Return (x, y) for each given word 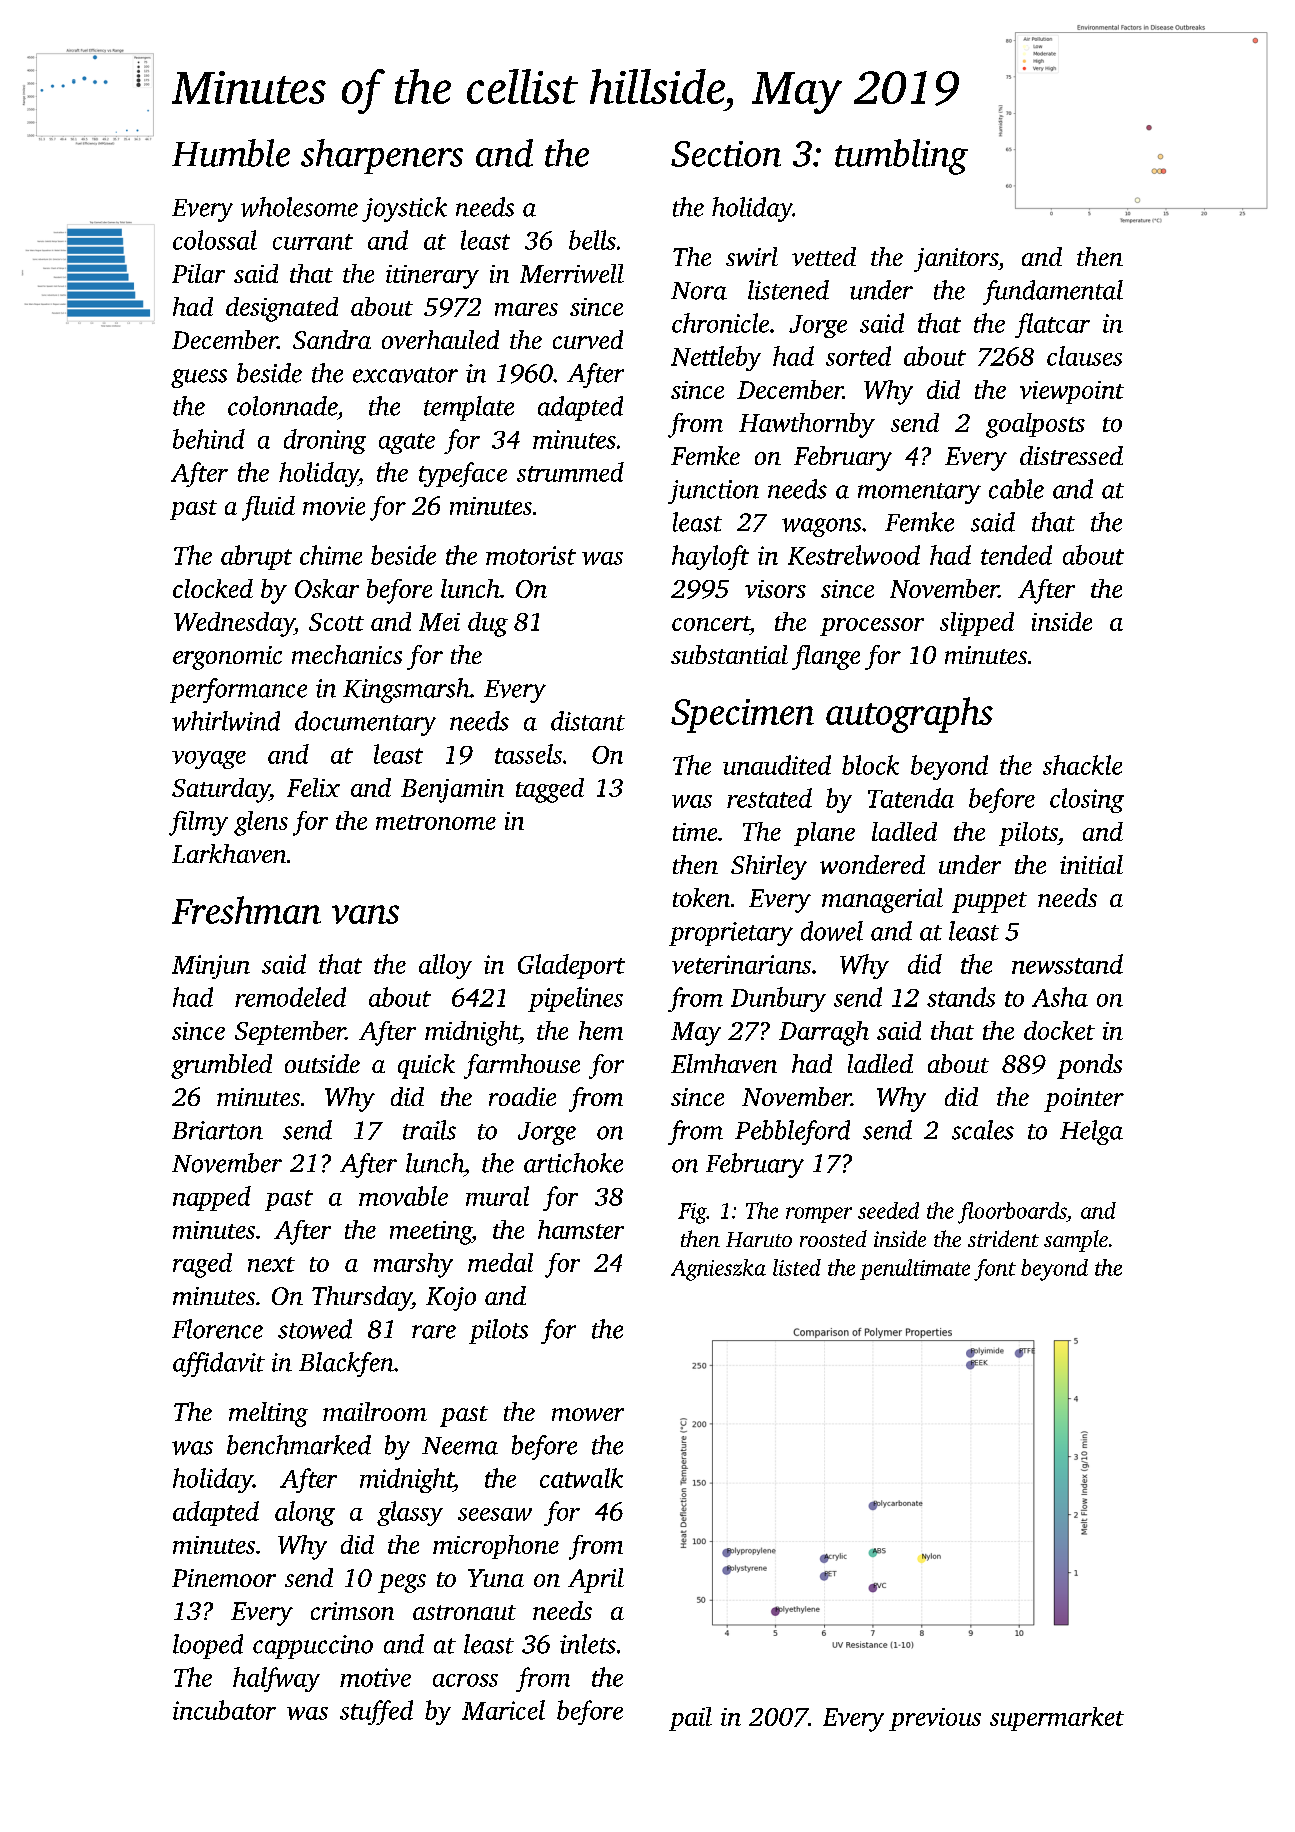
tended (1016, 555)
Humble (231, 153)
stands (961, 997)
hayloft (710, 557)
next (271, 1264)
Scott (336, 622)
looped (208, 1646)
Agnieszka (718, 1270)
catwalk (581, 1478)
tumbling (901, 157)
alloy (445, 966)
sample (1076, 1241)
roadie (522, 1096)
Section (726, 154)
